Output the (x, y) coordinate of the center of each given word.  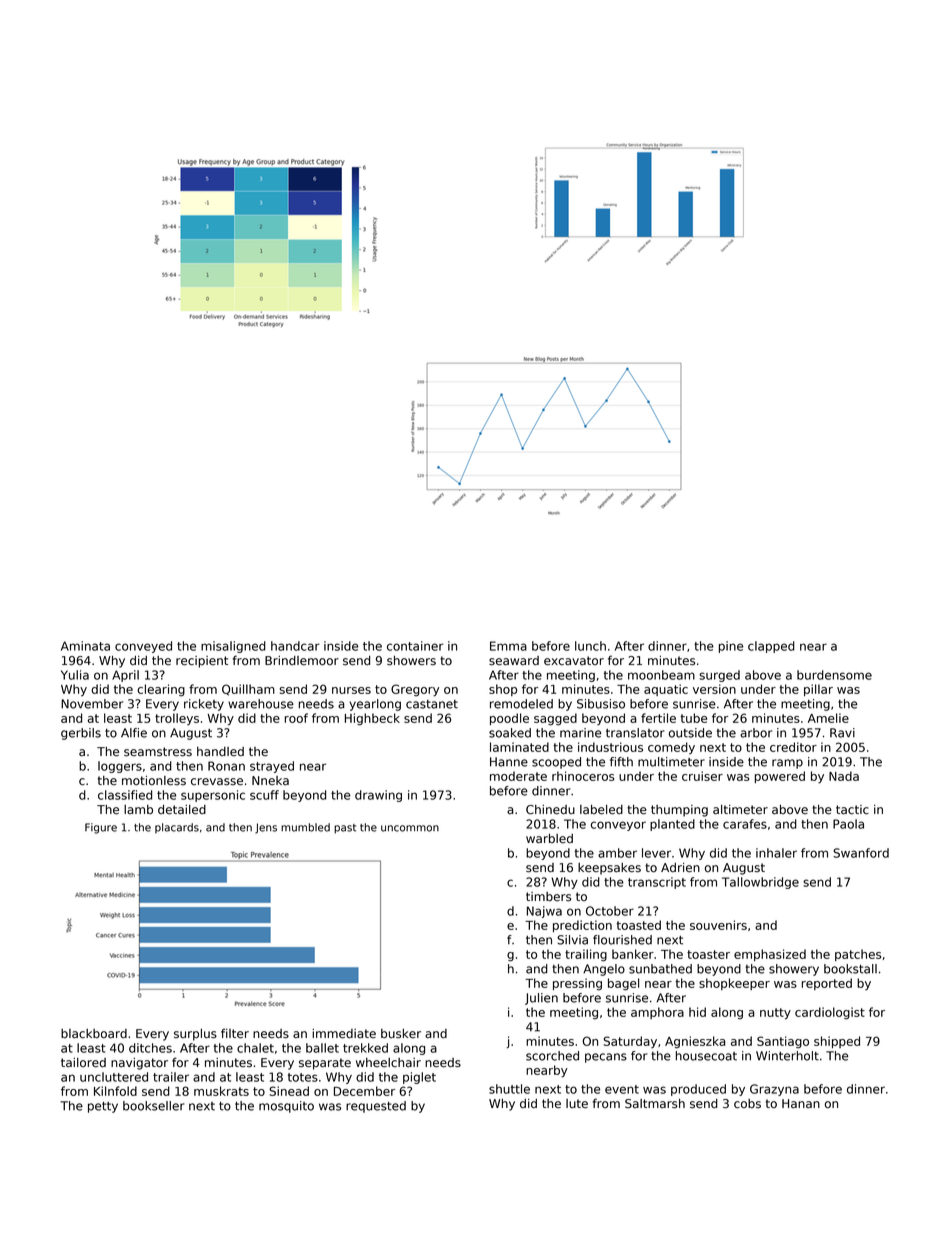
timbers (548, 897)
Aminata (85, 646)
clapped (771, 647)
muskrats (221, 1091)
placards (177, 828)
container (415, 646)
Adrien (680, 868)
